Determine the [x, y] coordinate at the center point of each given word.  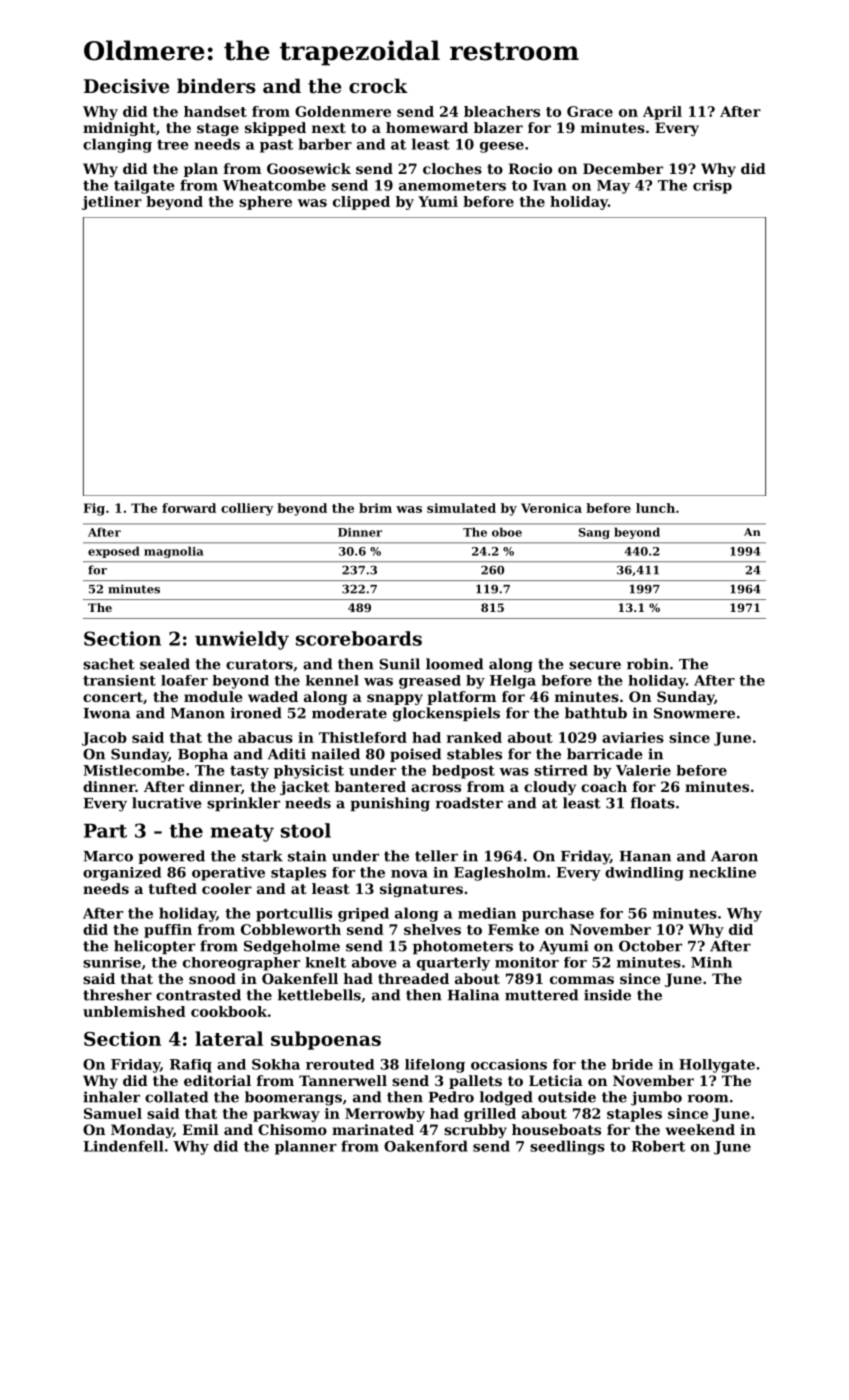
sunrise [112, 962]
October [650, 946]
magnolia [173, 552]
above [374, 962]
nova [409, 874]
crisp [712, 186]
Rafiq [191, 1066]
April [662, 113]
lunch [655, 508]
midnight [119, 129]
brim [375, 508]
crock [378, 85]
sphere [265, 203]
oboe [507, 532]
